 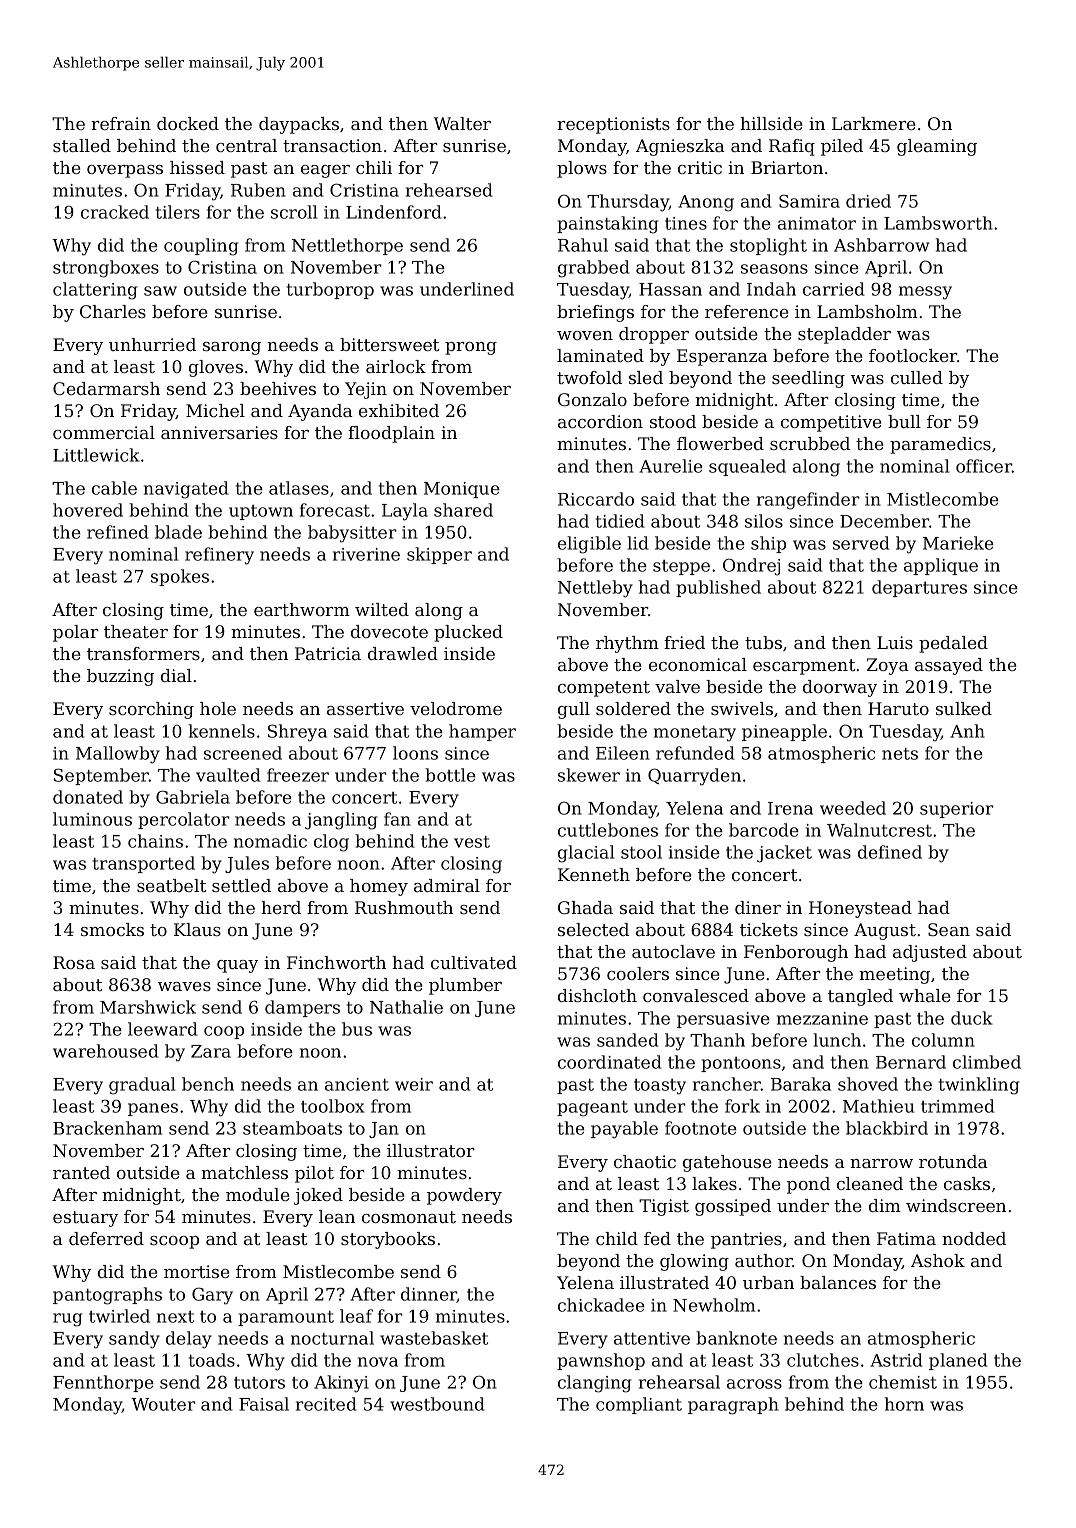 I want to click on Faisal, so click(x=264, y=1404).
